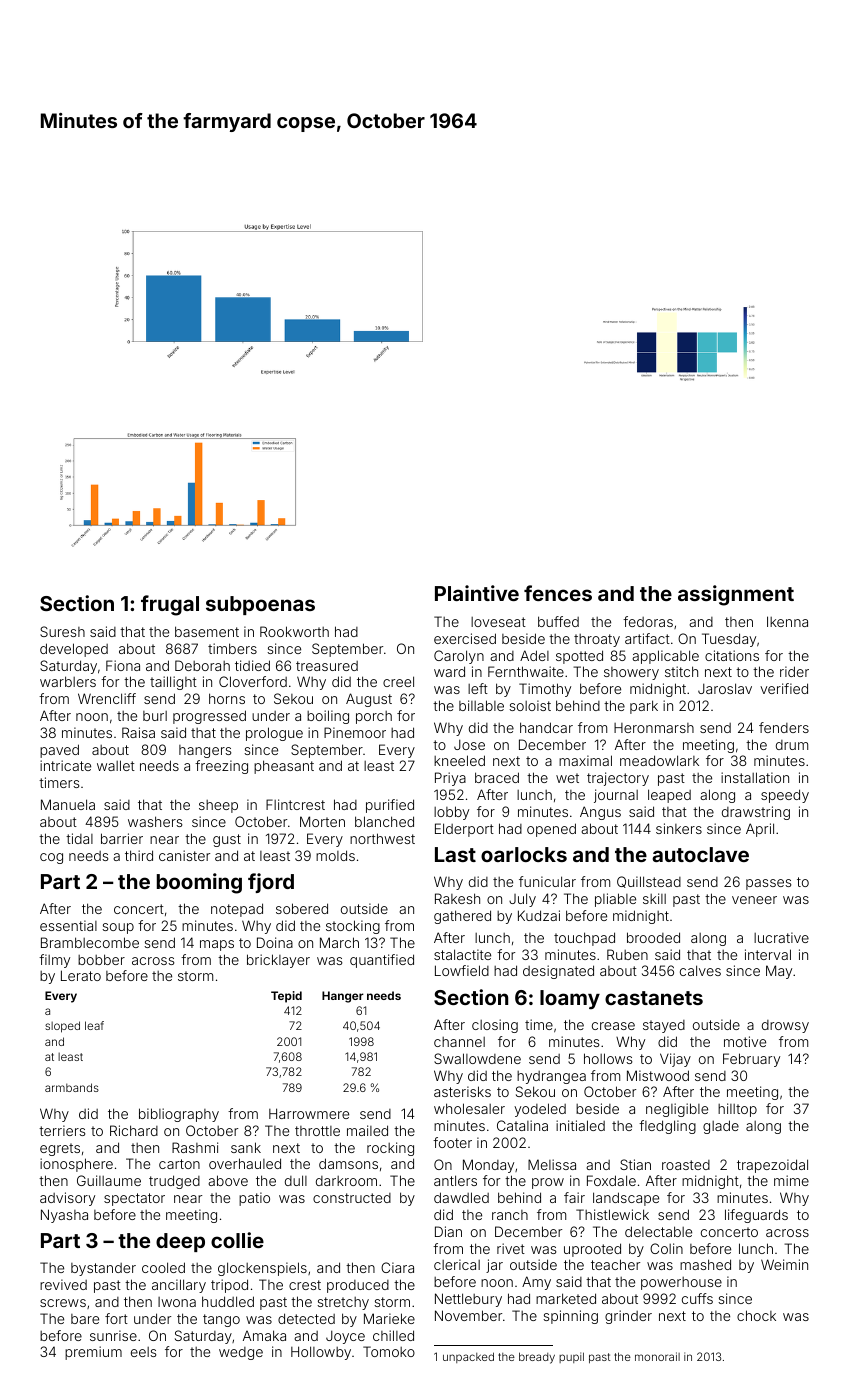  What do you see at coordinates (143, 1352) in the document?
I see `eels` at bounding box center [143, 1352].
